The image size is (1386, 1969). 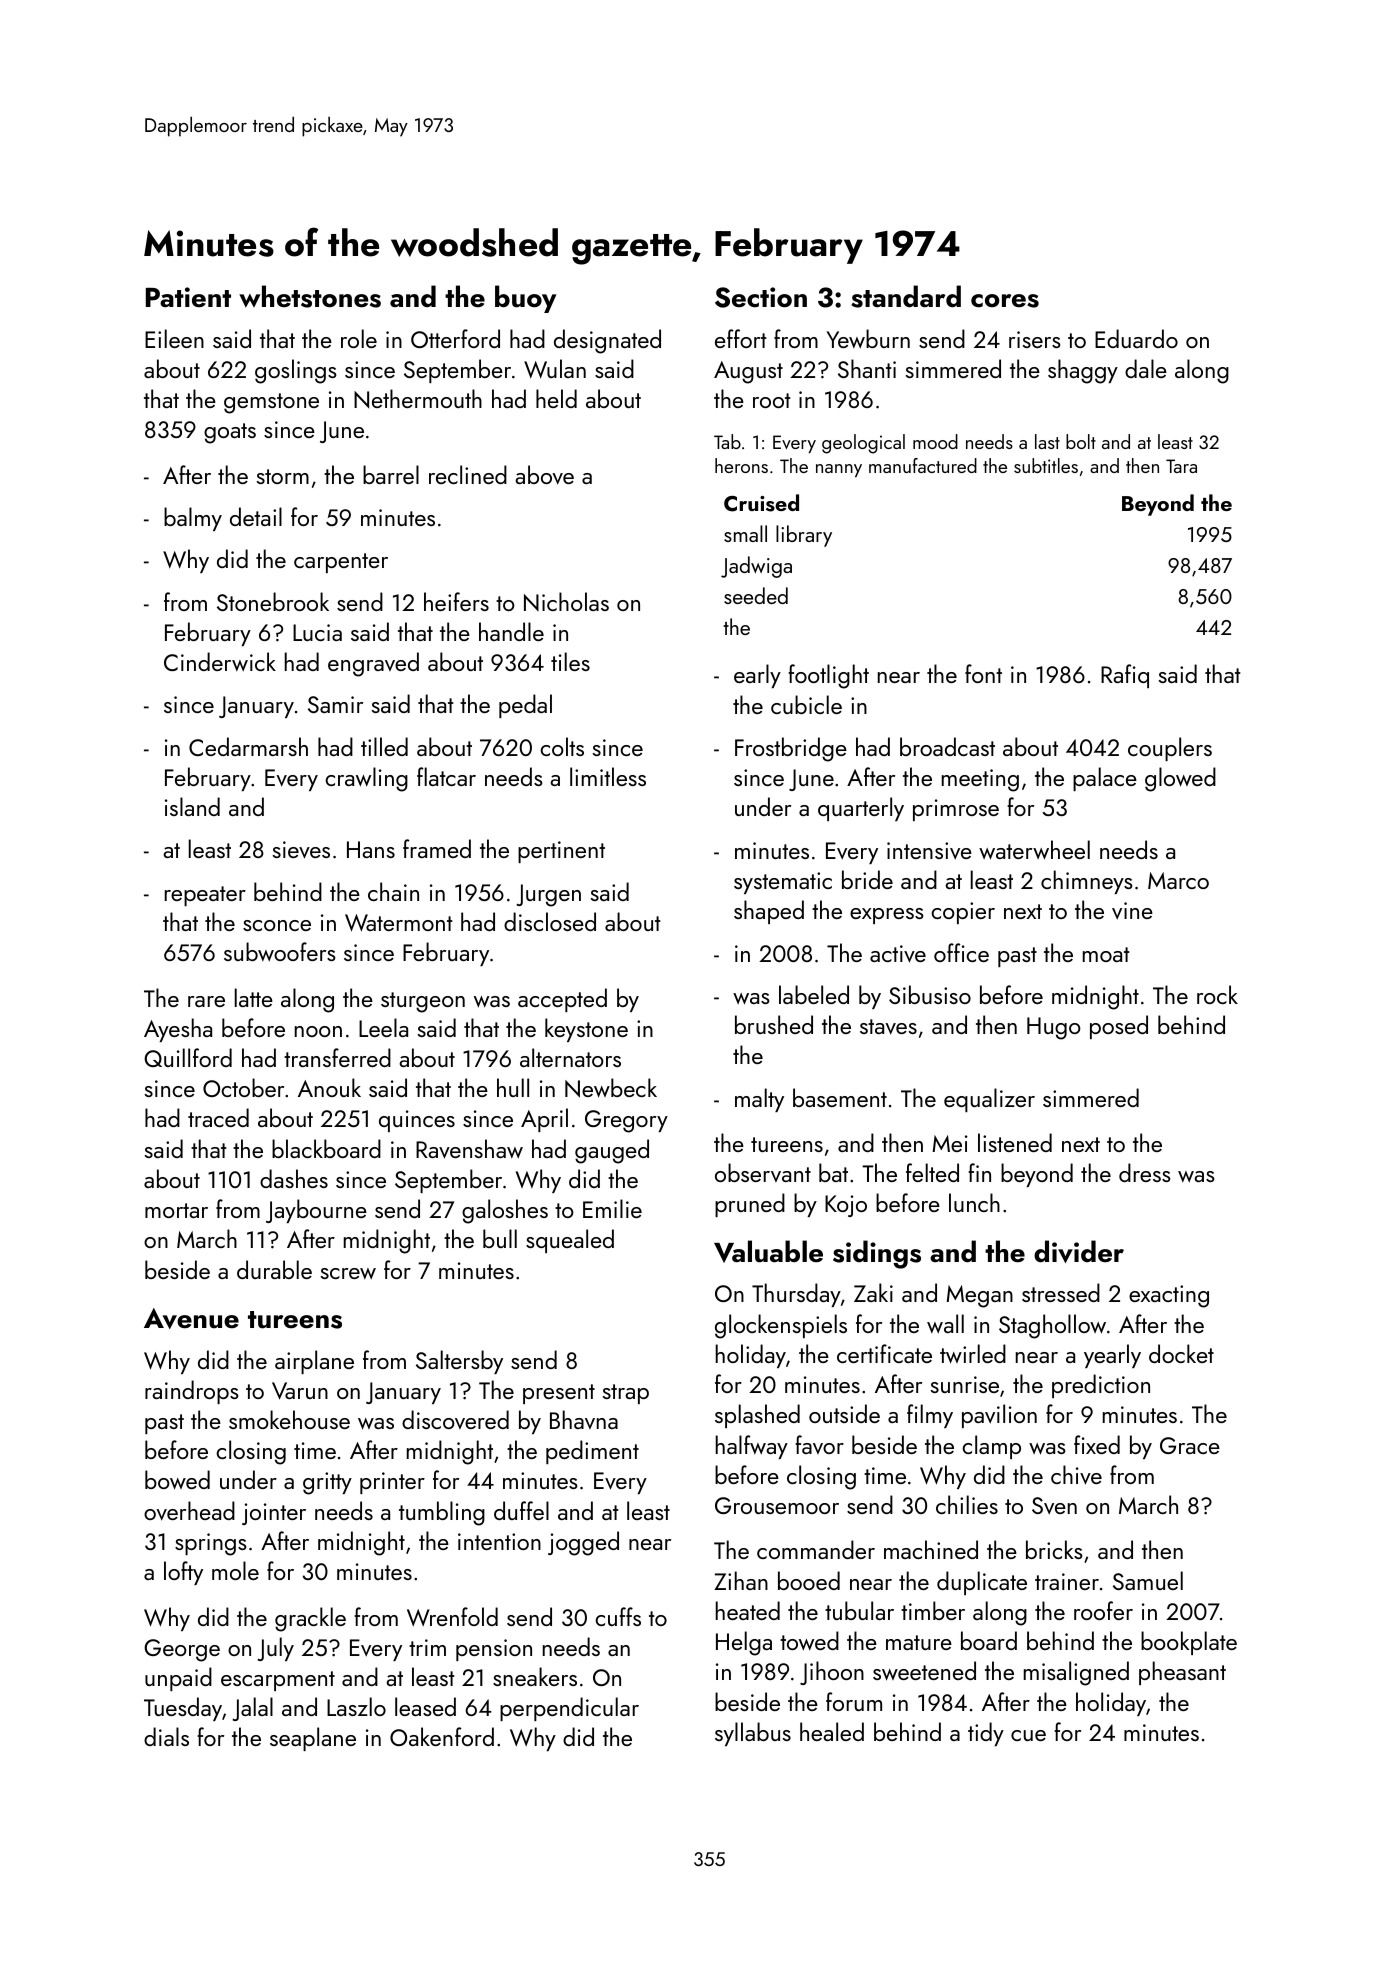 I want to click on gemstone, so click(x=271, y=403).
